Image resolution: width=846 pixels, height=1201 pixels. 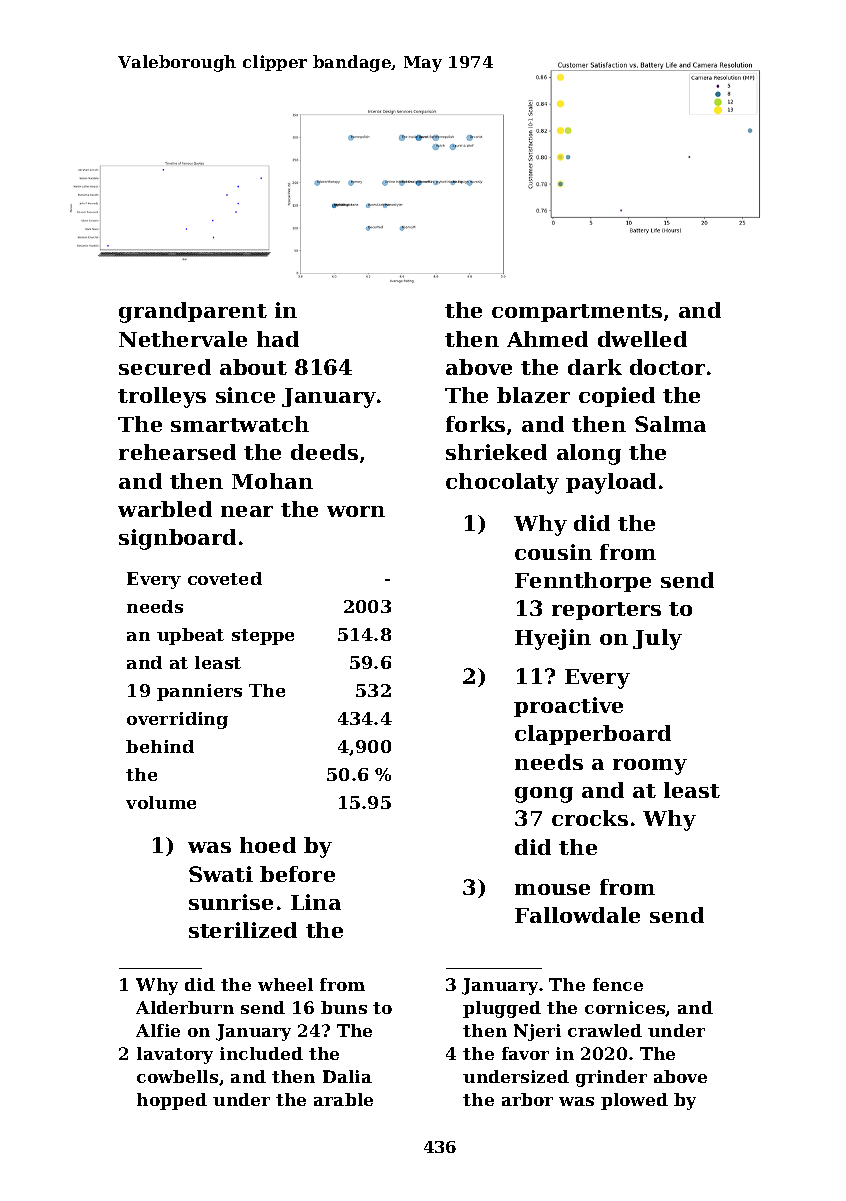 I want to click on Swati, so click(x=221, y=874).
